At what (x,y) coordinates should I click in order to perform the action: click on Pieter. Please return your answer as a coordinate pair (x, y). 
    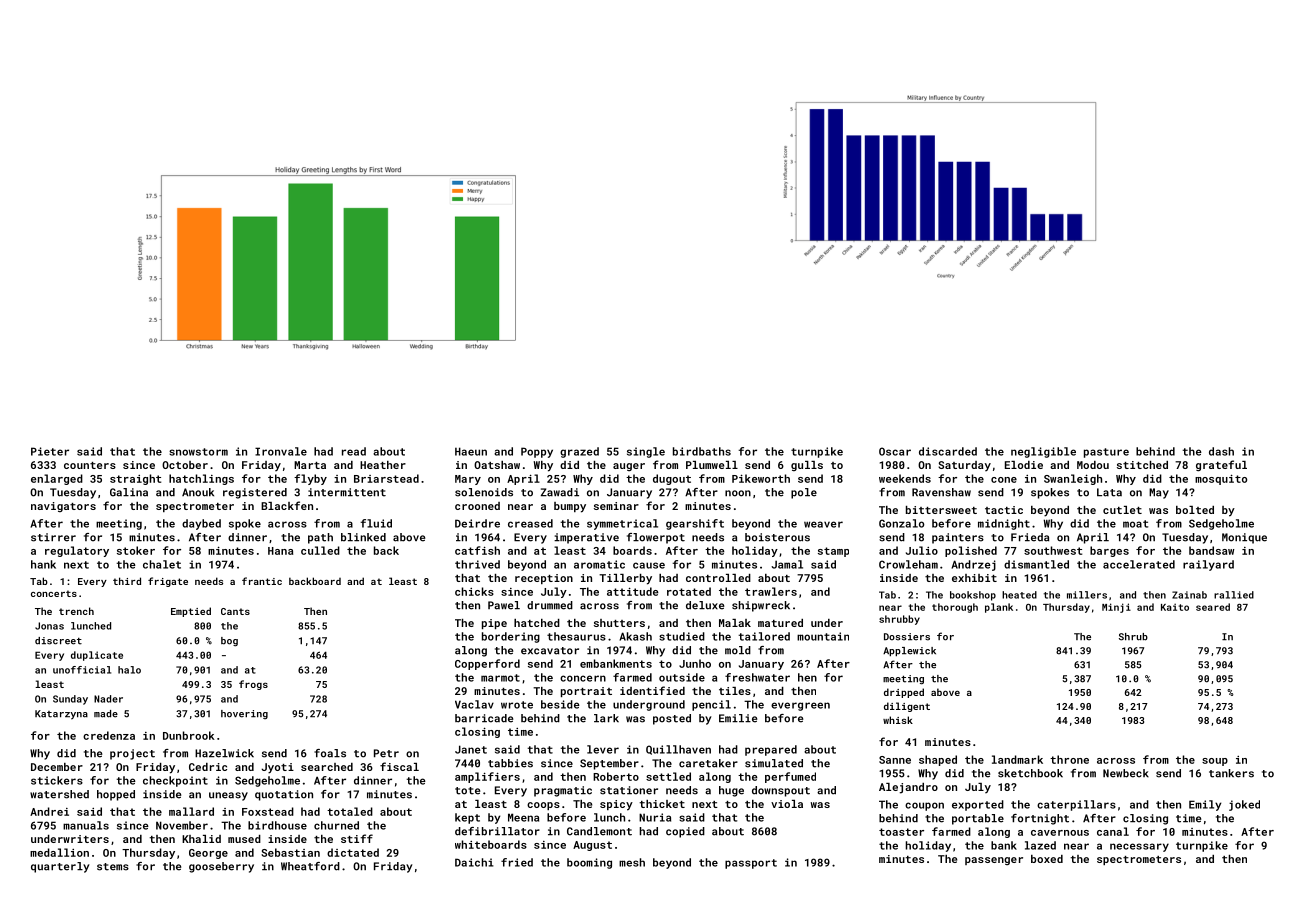
    Looking at the image, I should click on (50, 451).
